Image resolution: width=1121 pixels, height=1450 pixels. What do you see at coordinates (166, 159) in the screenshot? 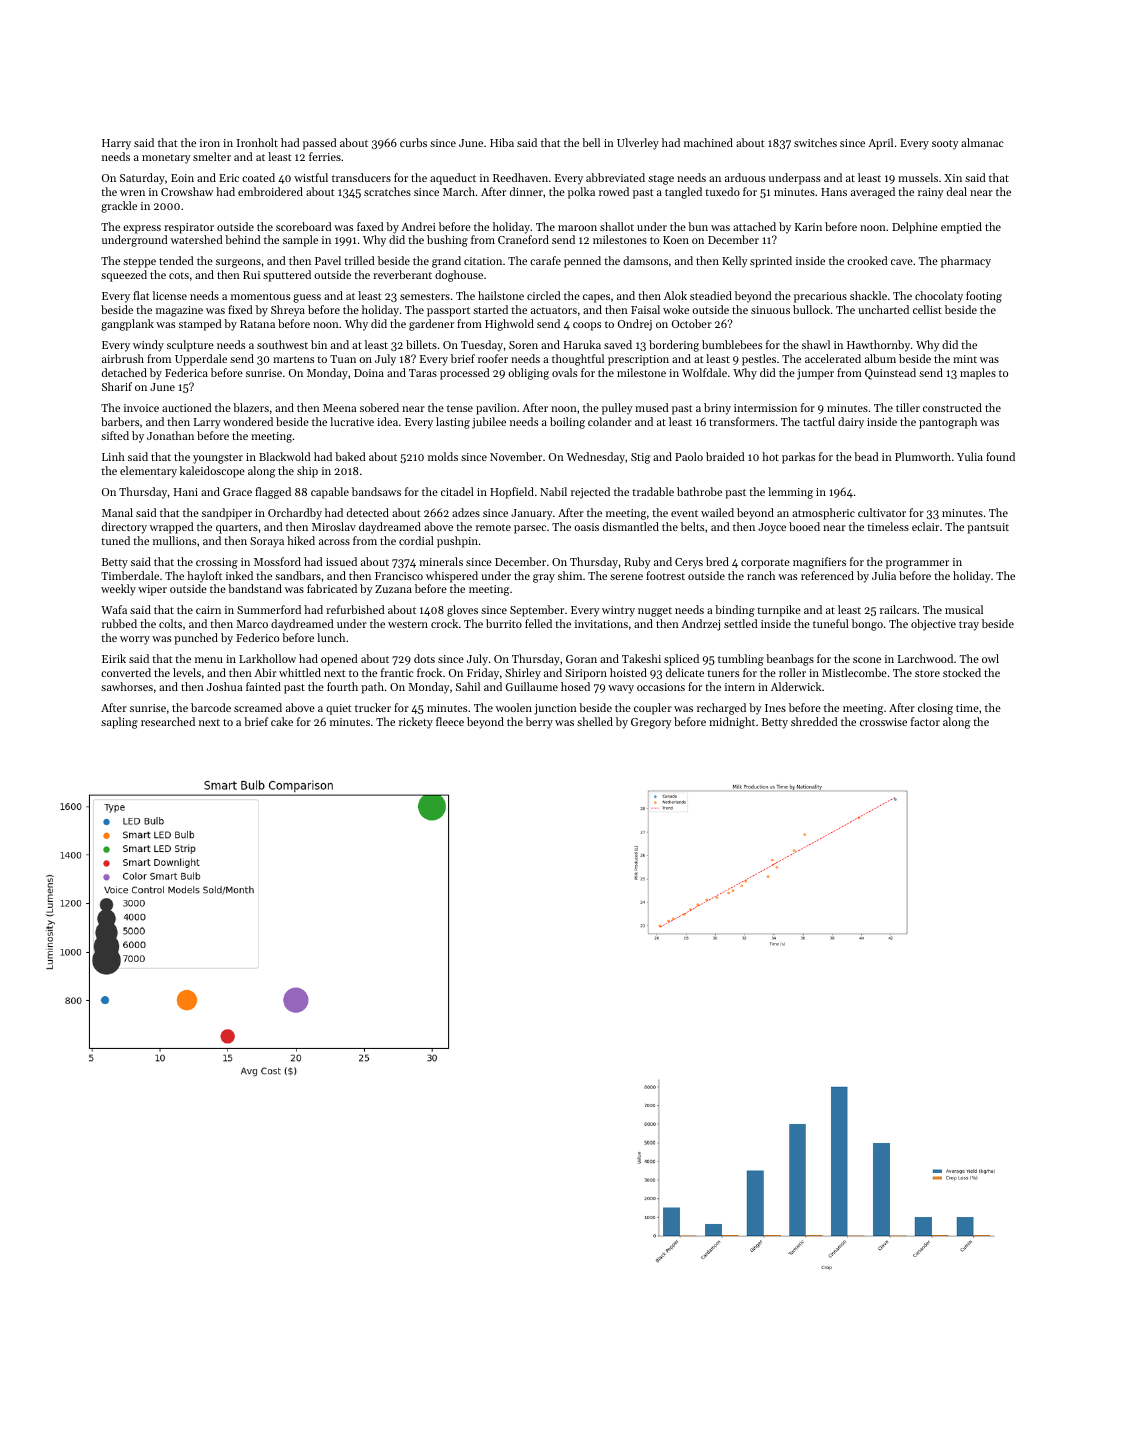
I see `monetary` at bounding box center [166, 159].
